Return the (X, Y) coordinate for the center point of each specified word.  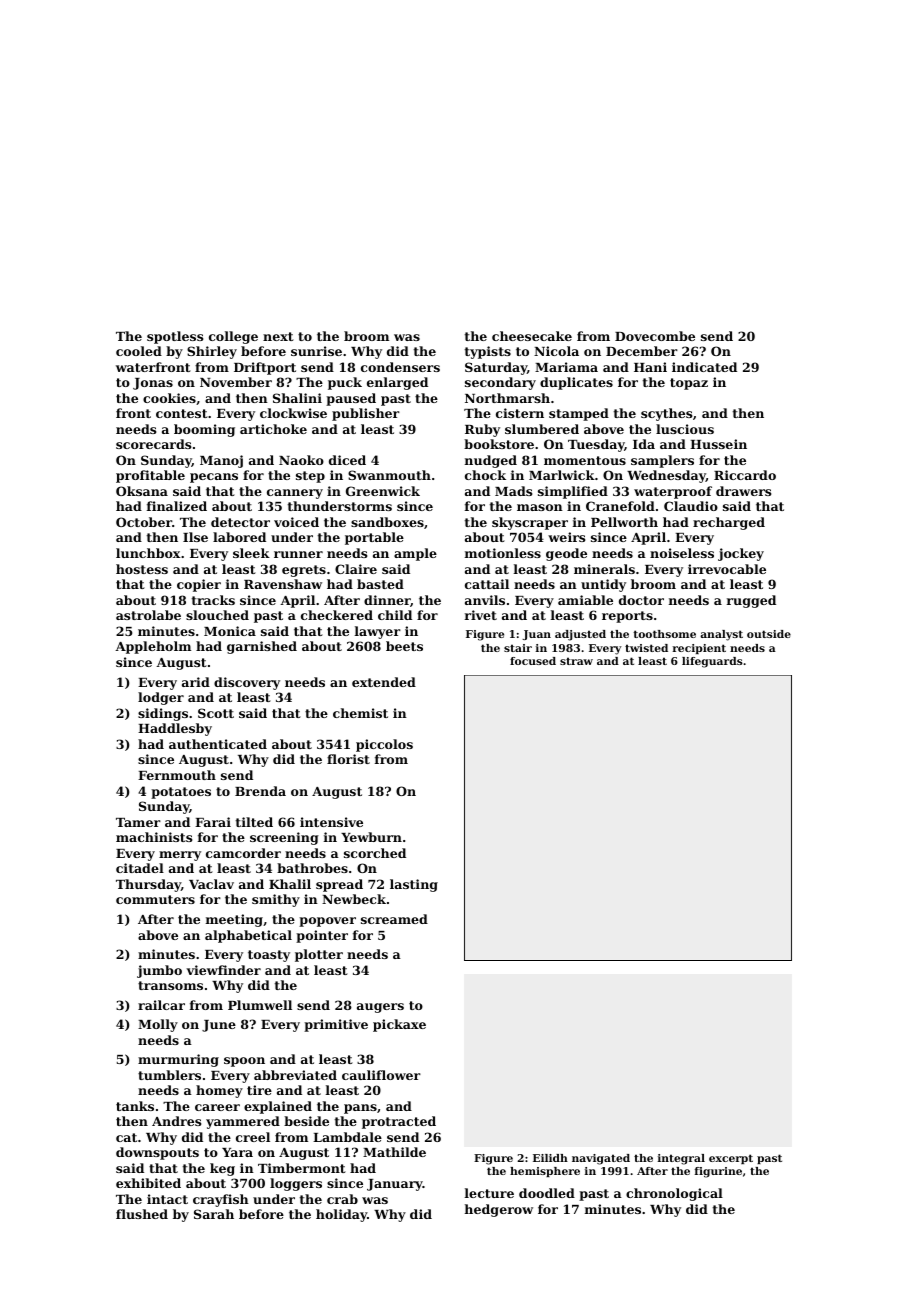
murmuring (178, 1060)
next (278, 336)
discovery (247, 683)
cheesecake (532, 336)
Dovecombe (655, 336)
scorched (375, 853)
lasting (414, 885)
